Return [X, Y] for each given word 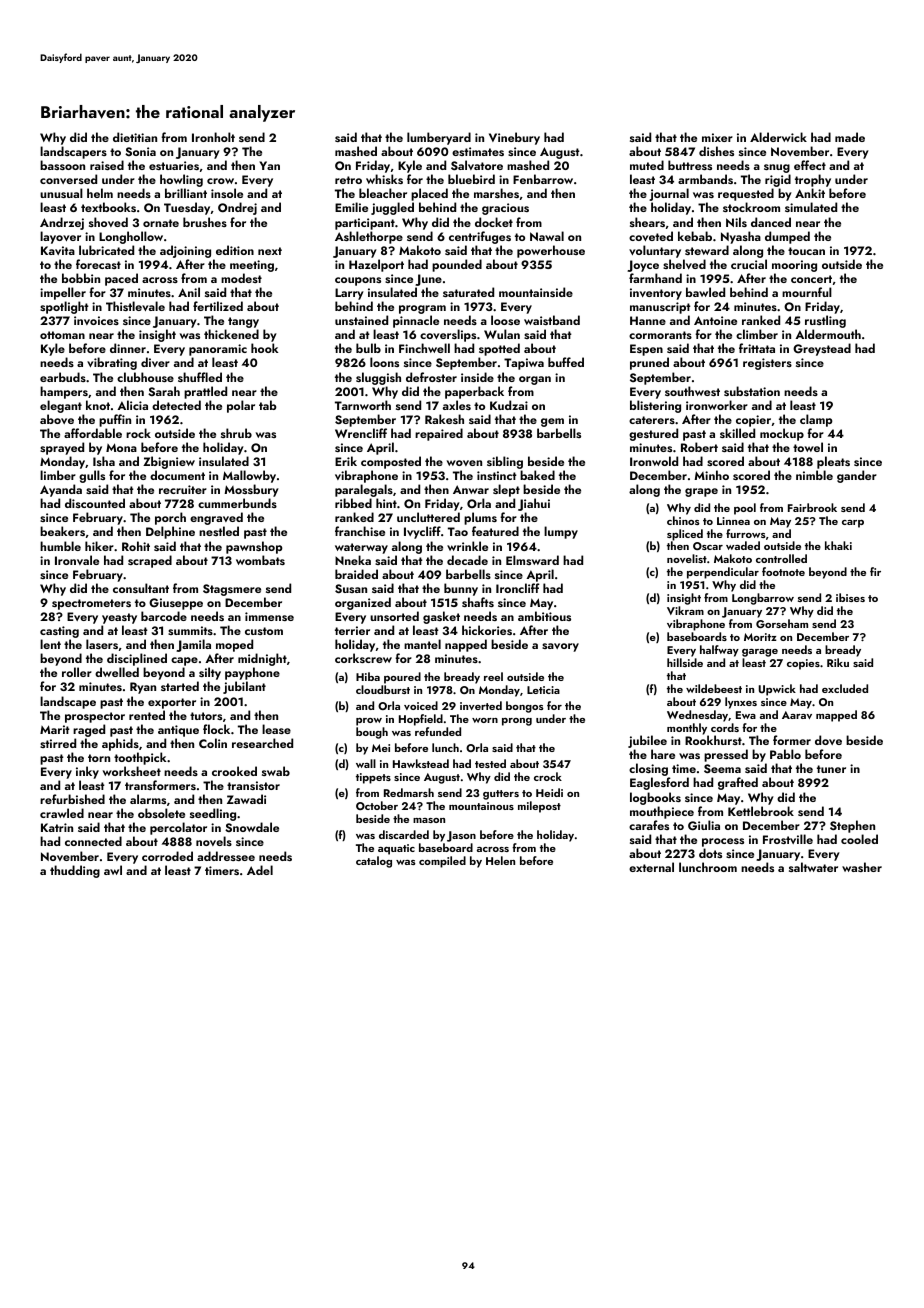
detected [176, 405]
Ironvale [77, 560]
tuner [831, 769]
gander [857, 476]
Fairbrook [812, 507]
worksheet [132, 771]
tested [490, 763]
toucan [806, 251]
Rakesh [444, 419]
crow [220, 181]
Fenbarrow [543, 179]
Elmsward [532, 560]
